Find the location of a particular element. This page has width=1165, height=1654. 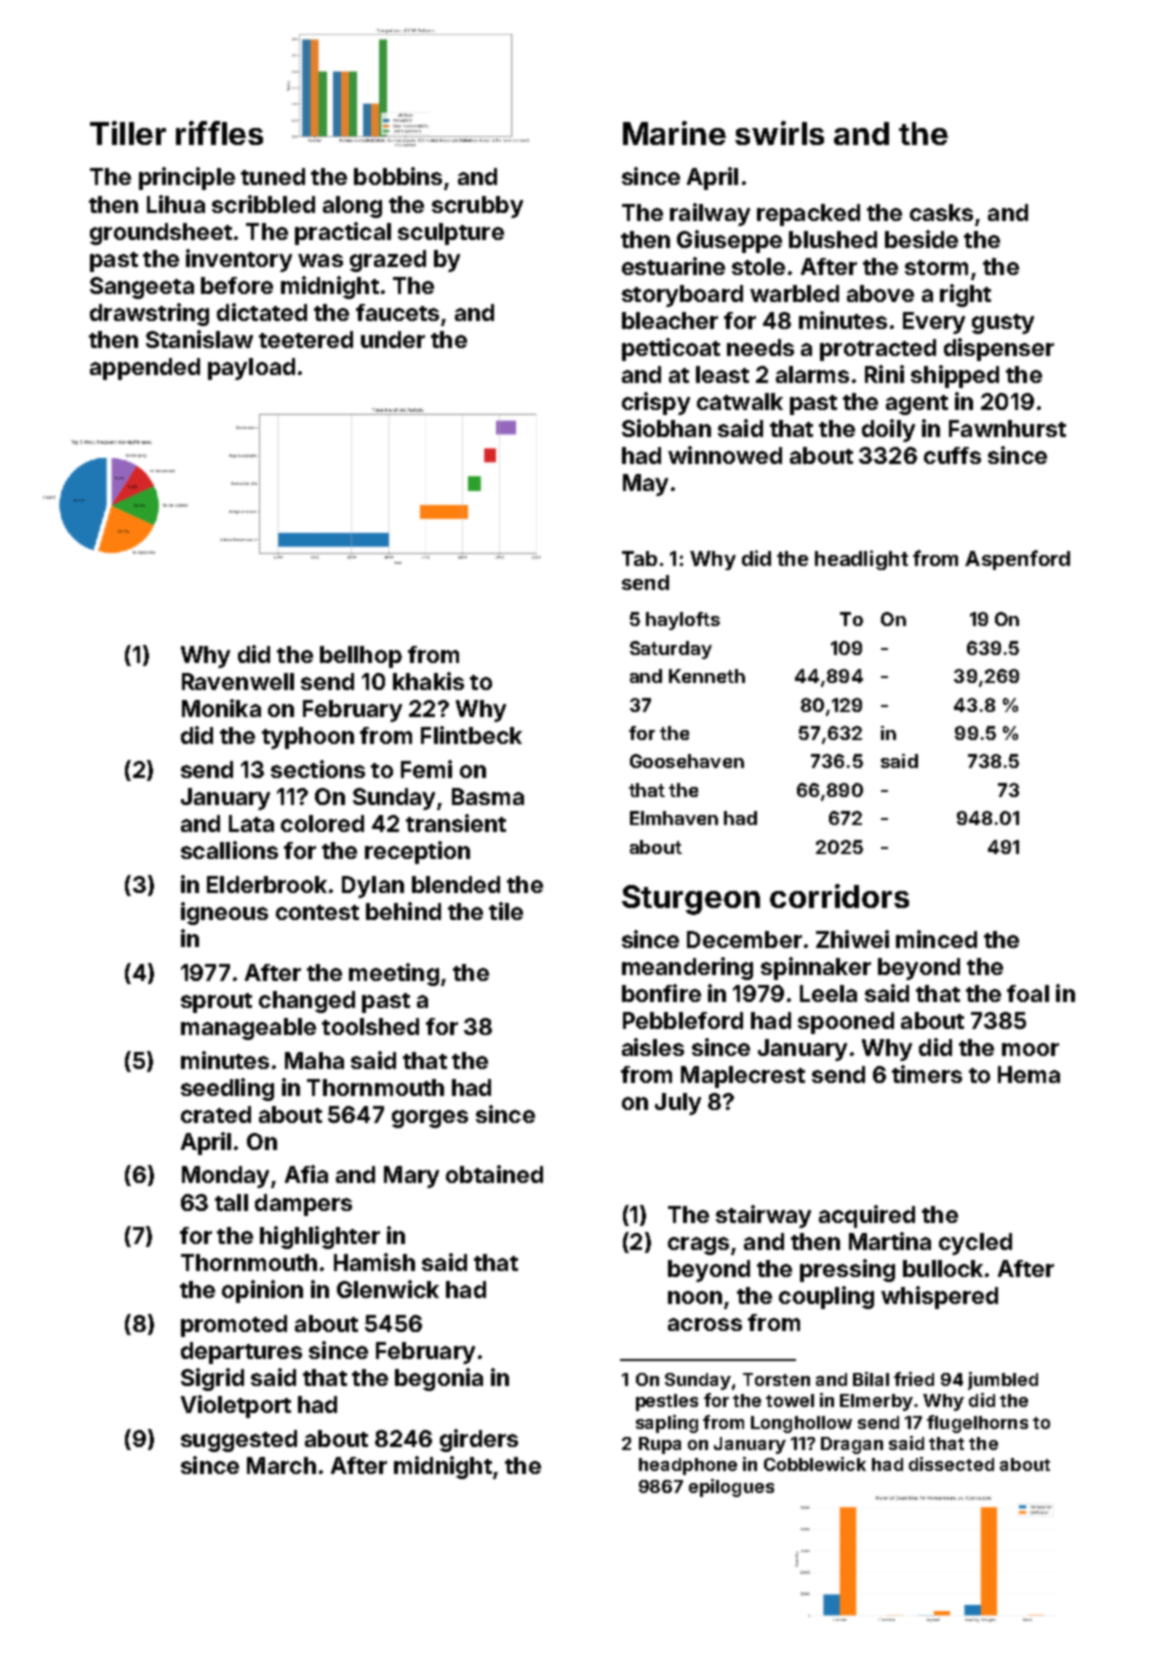

Hema is located at coordinates (1029, 1074).
